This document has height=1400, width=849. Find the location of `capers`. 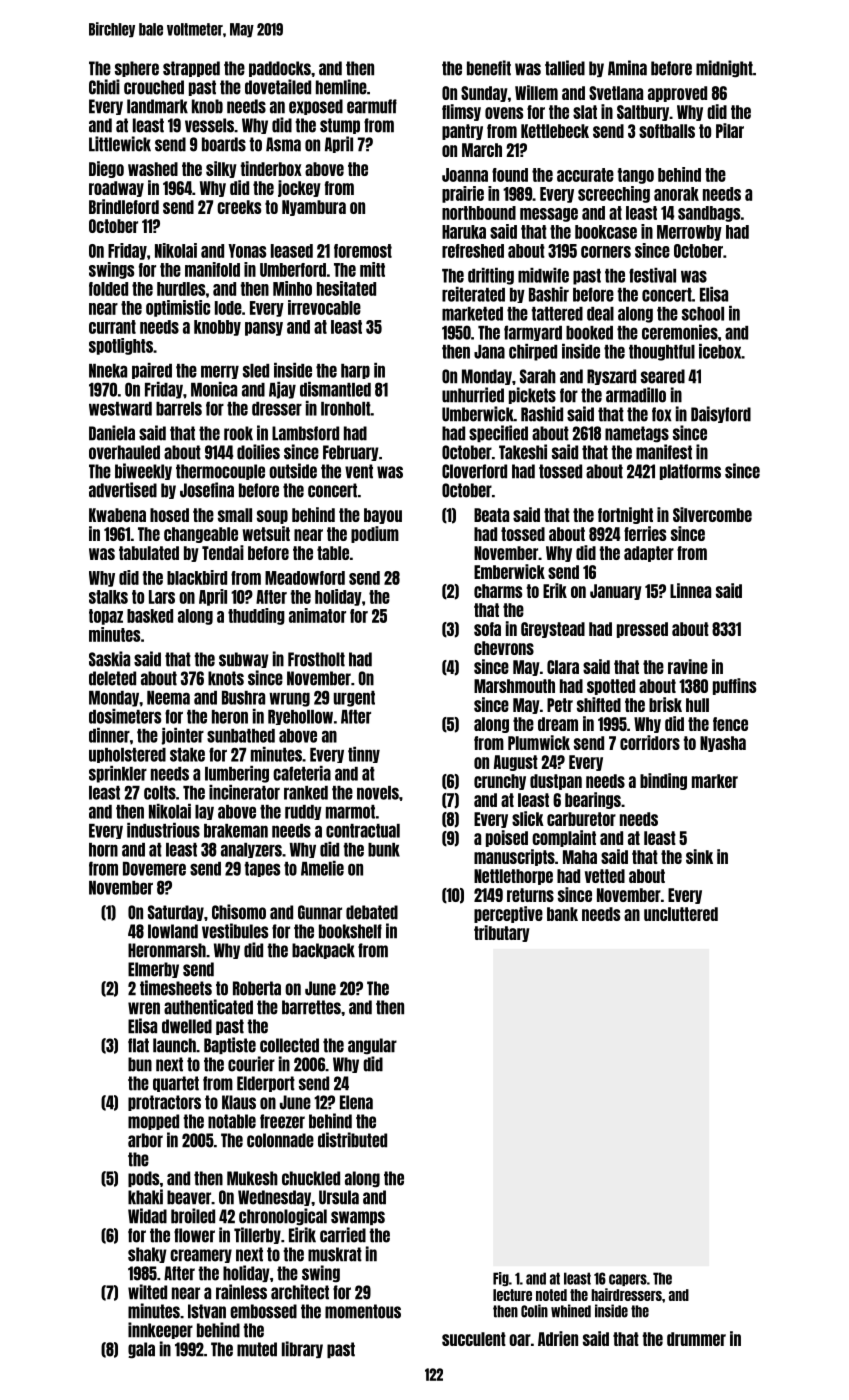

capers is located at coordinates (628, 1280).
